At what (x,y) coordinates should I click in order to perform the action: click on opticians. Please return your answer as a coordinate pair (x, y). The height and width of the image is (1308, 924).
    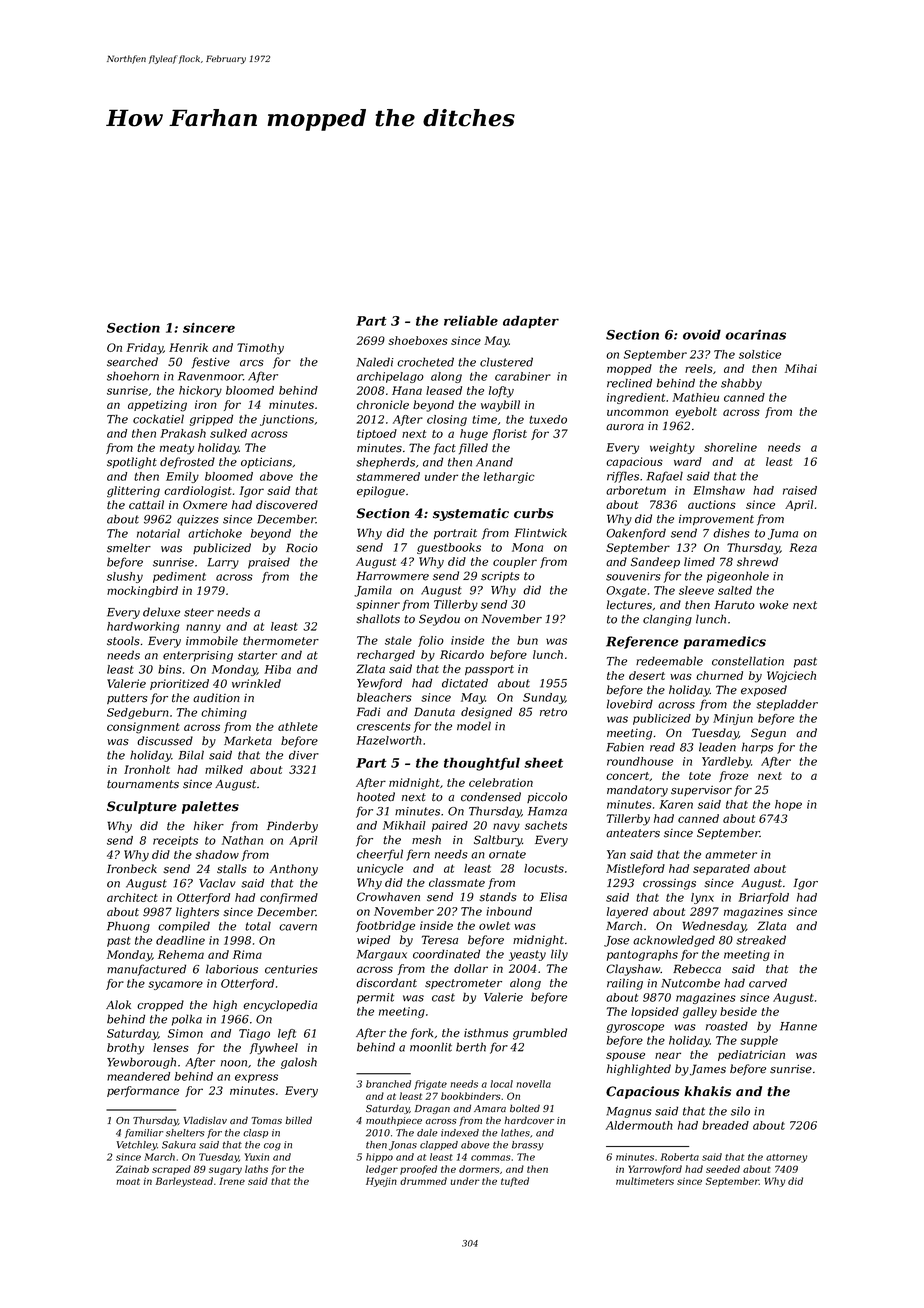
    Looking at the image, I should click on (266, 462).
